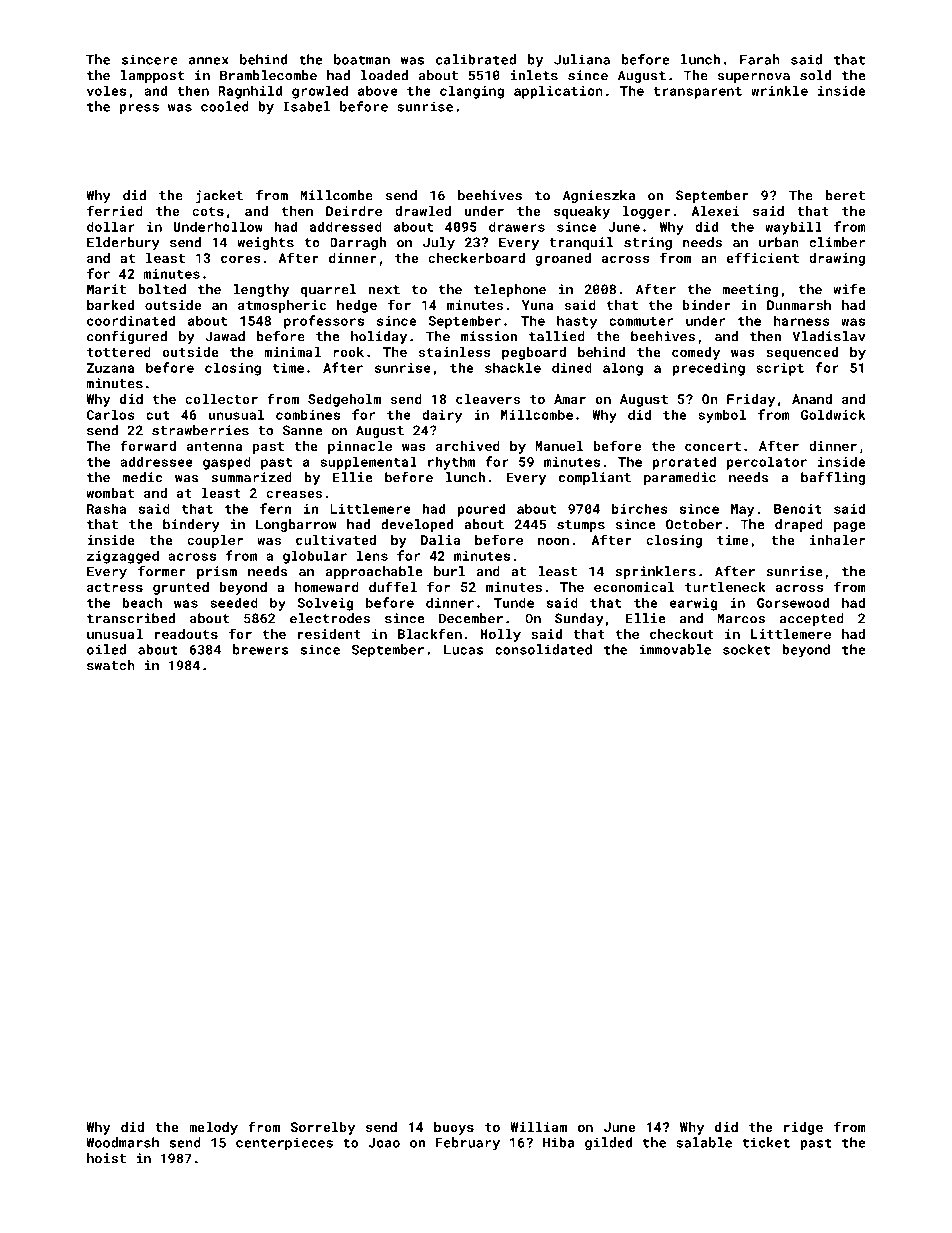  What do you see at coordinates (215, 541) in the screenshot?
I see `coupler` at bounding box center [215, 541].
